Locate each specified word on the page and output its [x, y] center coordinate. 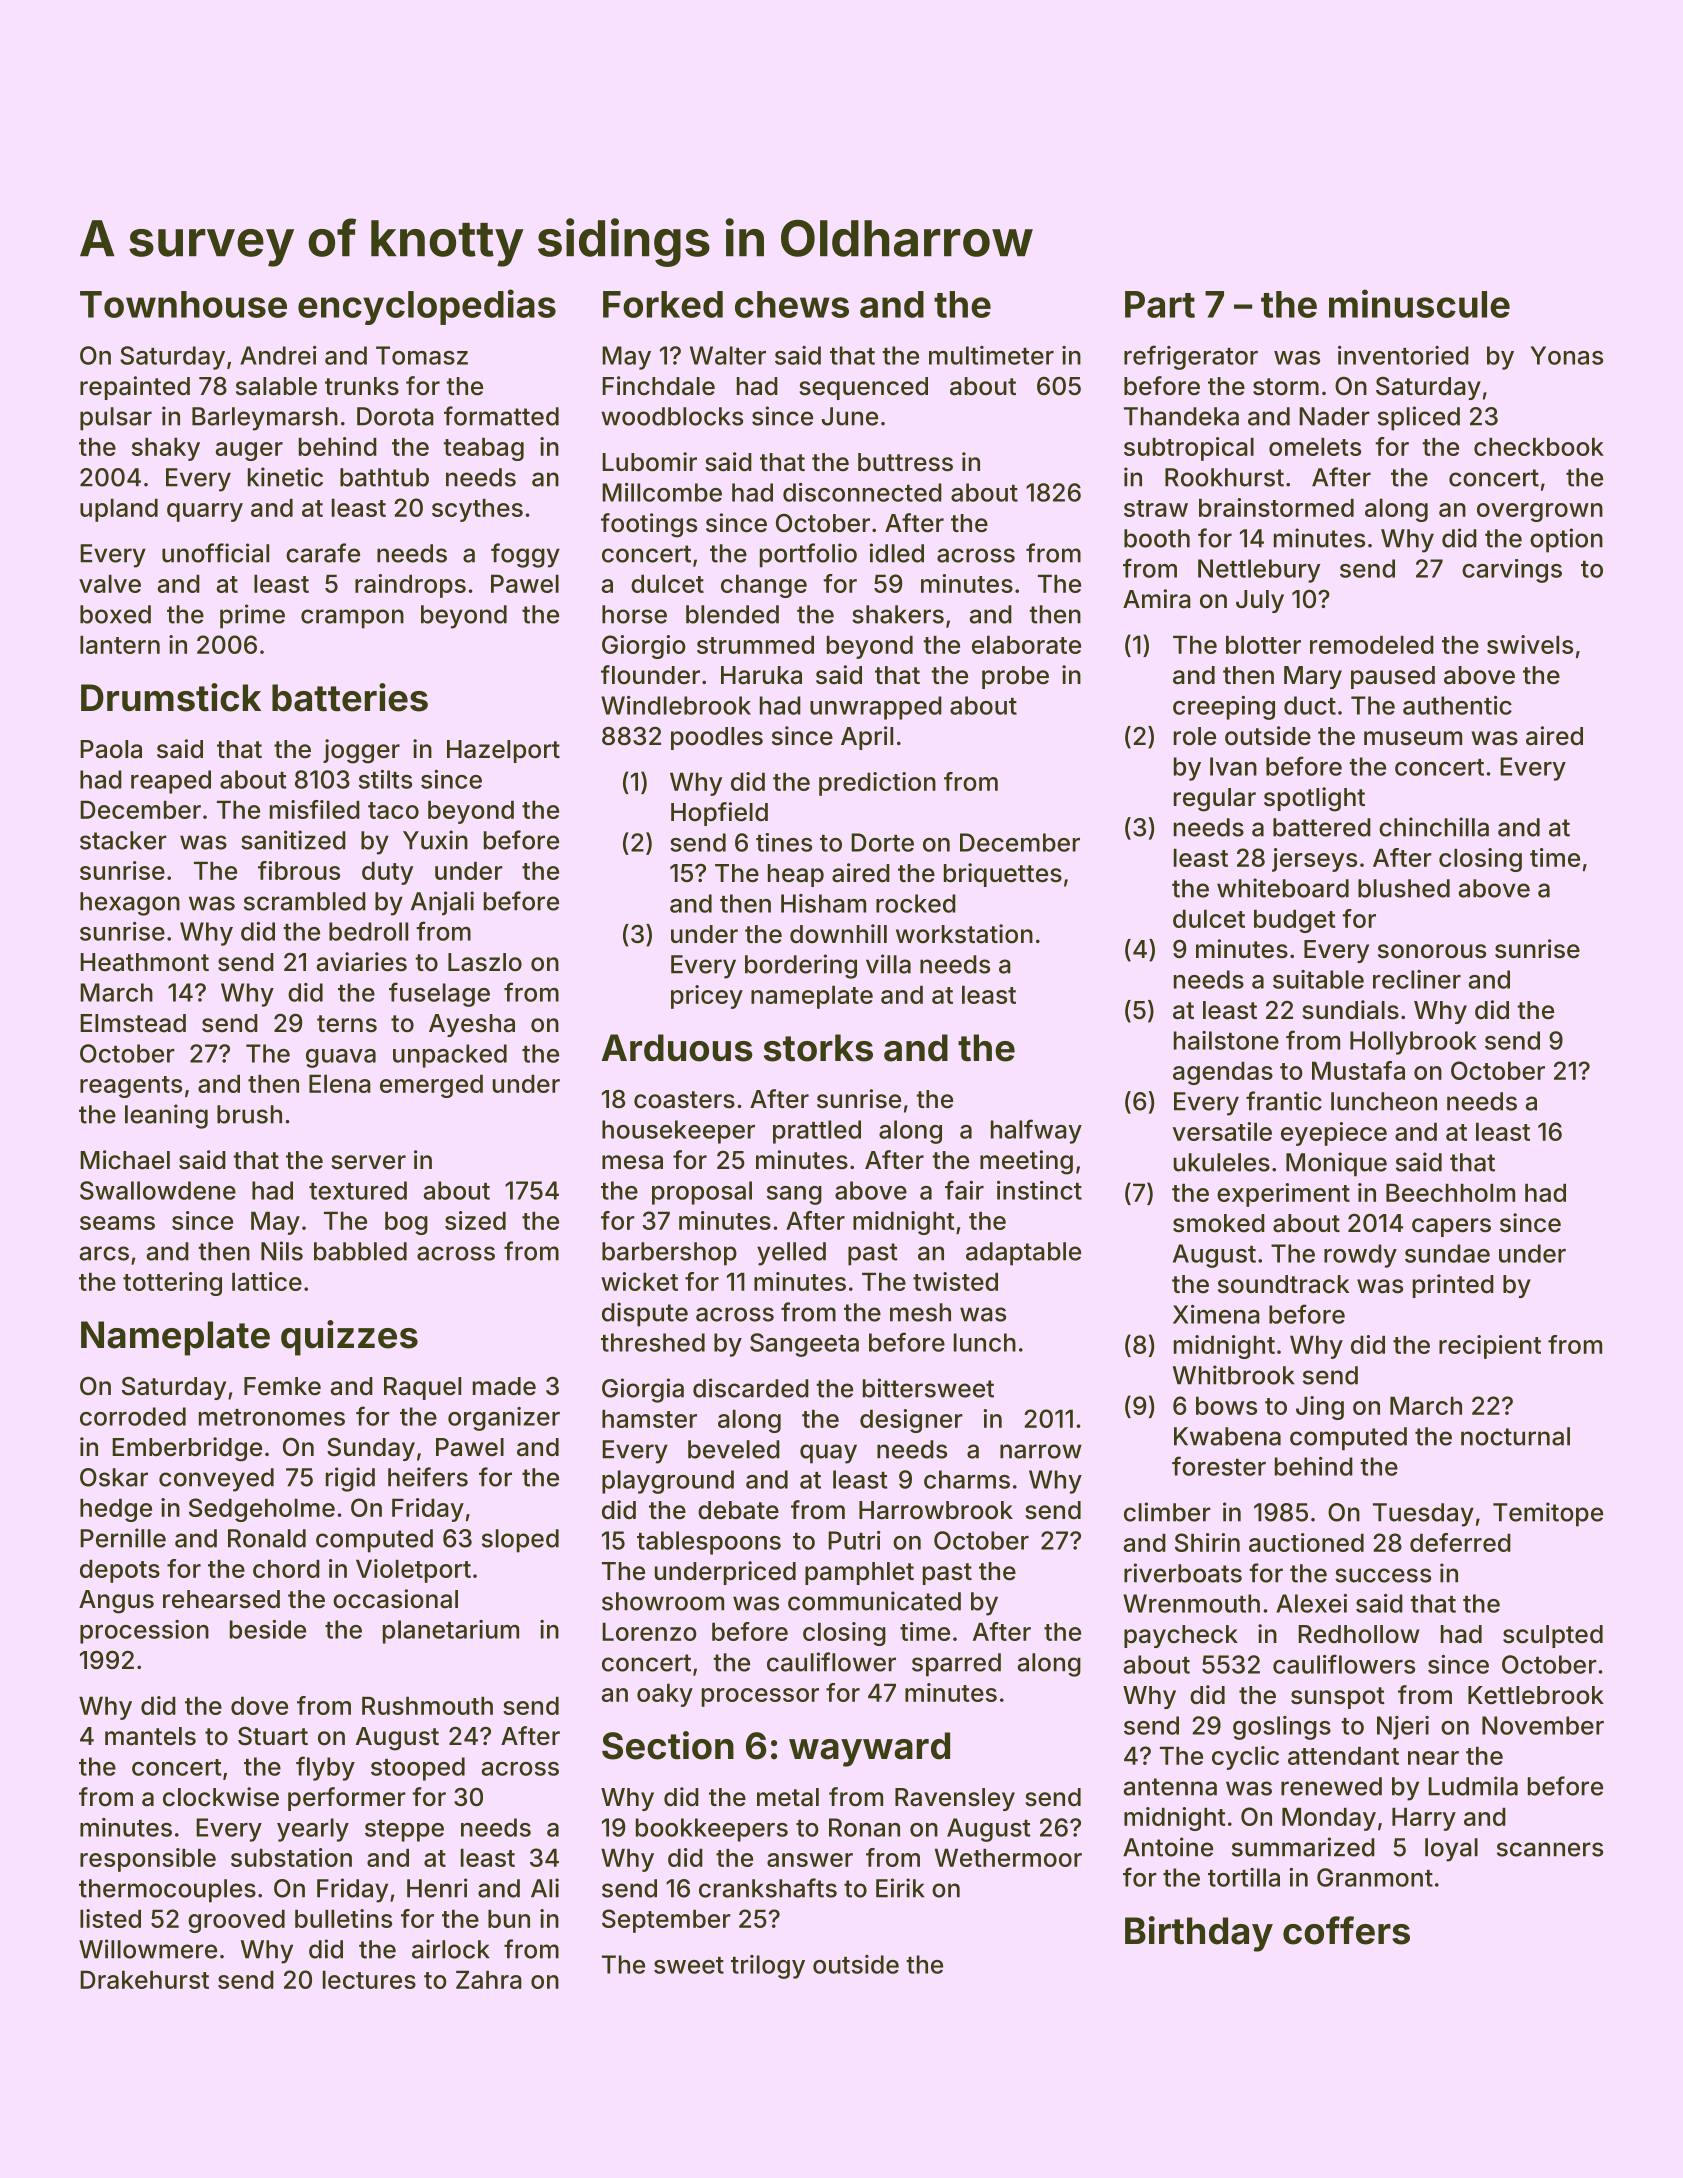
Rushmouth [427, 1705]
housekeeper [678, 1132]
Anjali [442, 903]
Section [668, 1745]
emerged [431, 1086]
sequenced [863, 388]
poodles [717, 738]
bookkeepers [712, 1830]
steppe [404, 1831]
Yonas [1567, 355]
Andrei [278, 355]
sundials [1350, 1010]
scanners [1550, 1849]
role [1195, 736]
